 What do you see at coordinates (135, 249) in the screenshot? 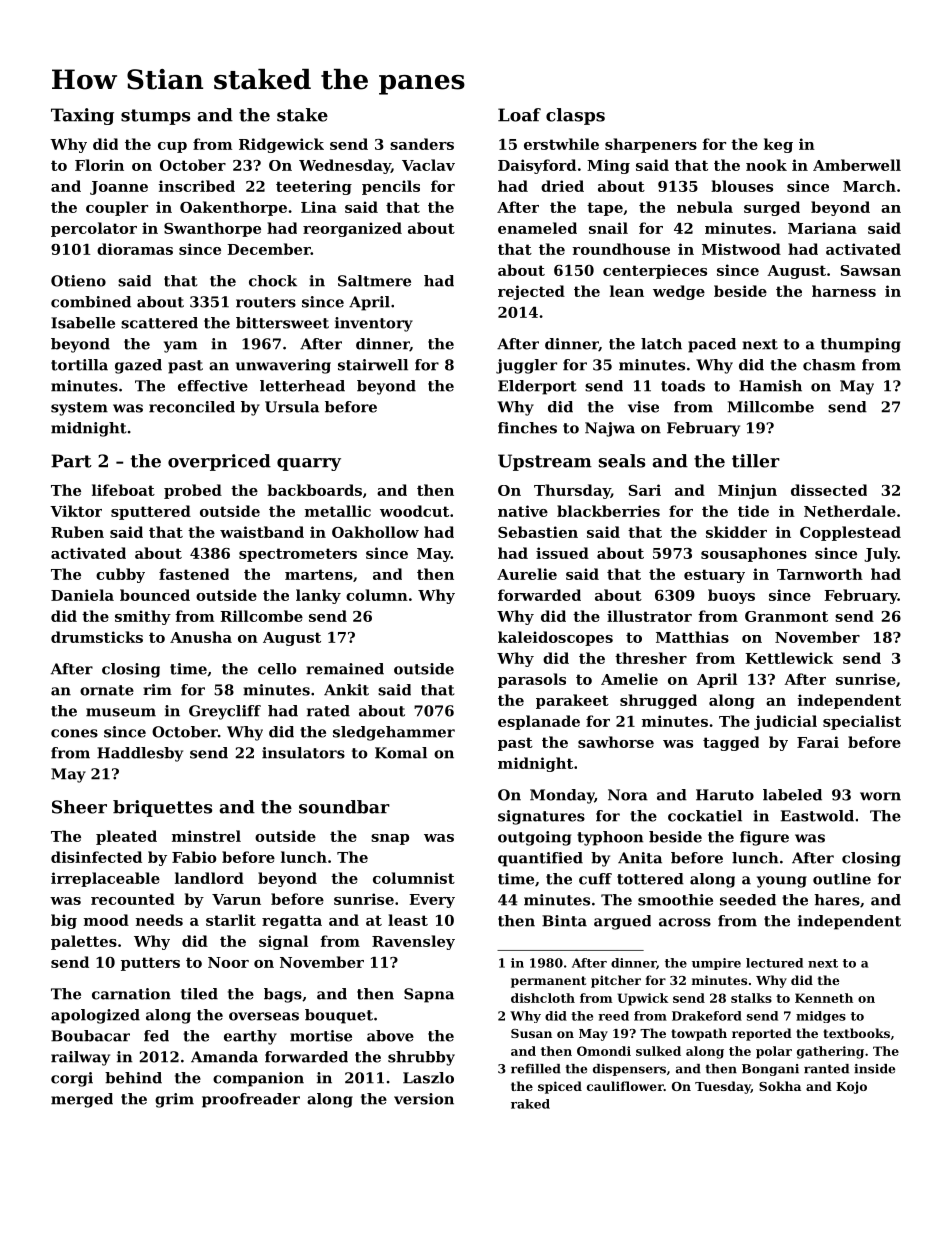
I see `dioramas` at bounding box center [135, 249].
